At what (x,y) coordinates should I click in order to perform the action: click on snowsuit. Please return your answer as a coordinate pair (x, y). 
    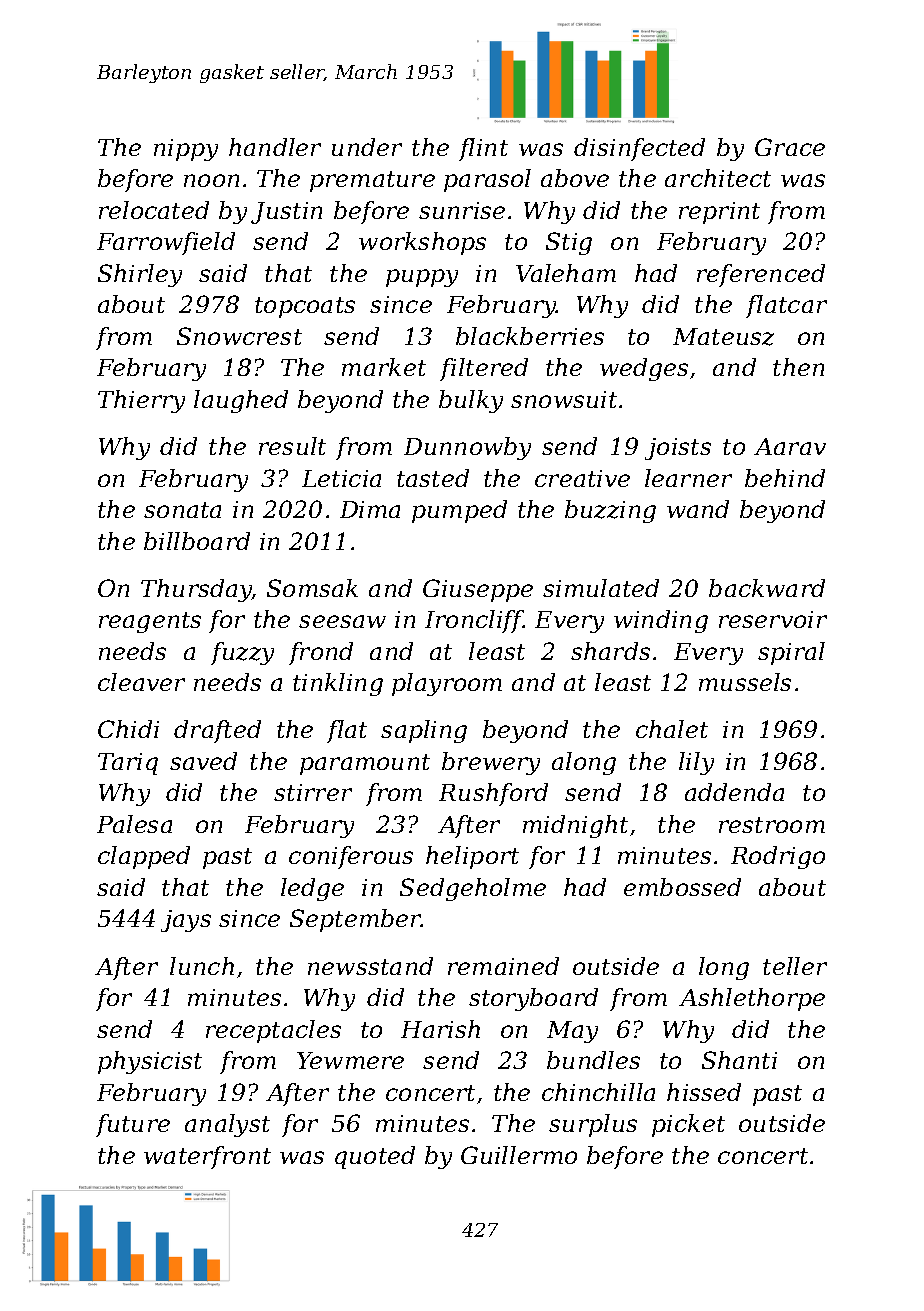
    Looking at the image, I should click on (564, 399).
